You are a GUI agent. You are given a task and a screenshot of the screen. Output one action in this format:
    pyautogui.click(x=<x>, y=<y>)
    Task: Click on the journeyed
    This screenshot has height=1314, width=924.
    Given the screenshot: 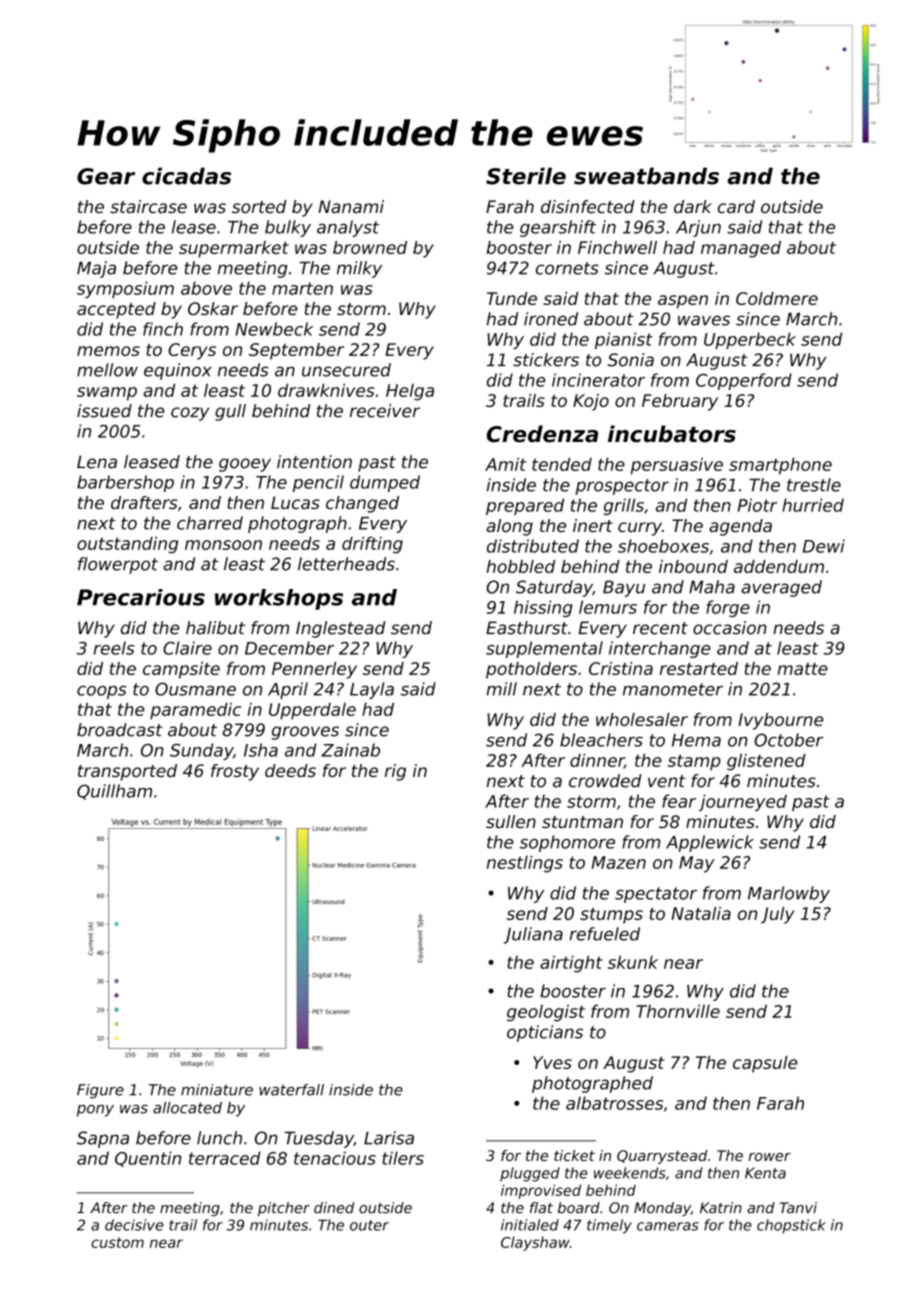 What is the action you would take?
    pyautogui.click(x=743, y=802)
